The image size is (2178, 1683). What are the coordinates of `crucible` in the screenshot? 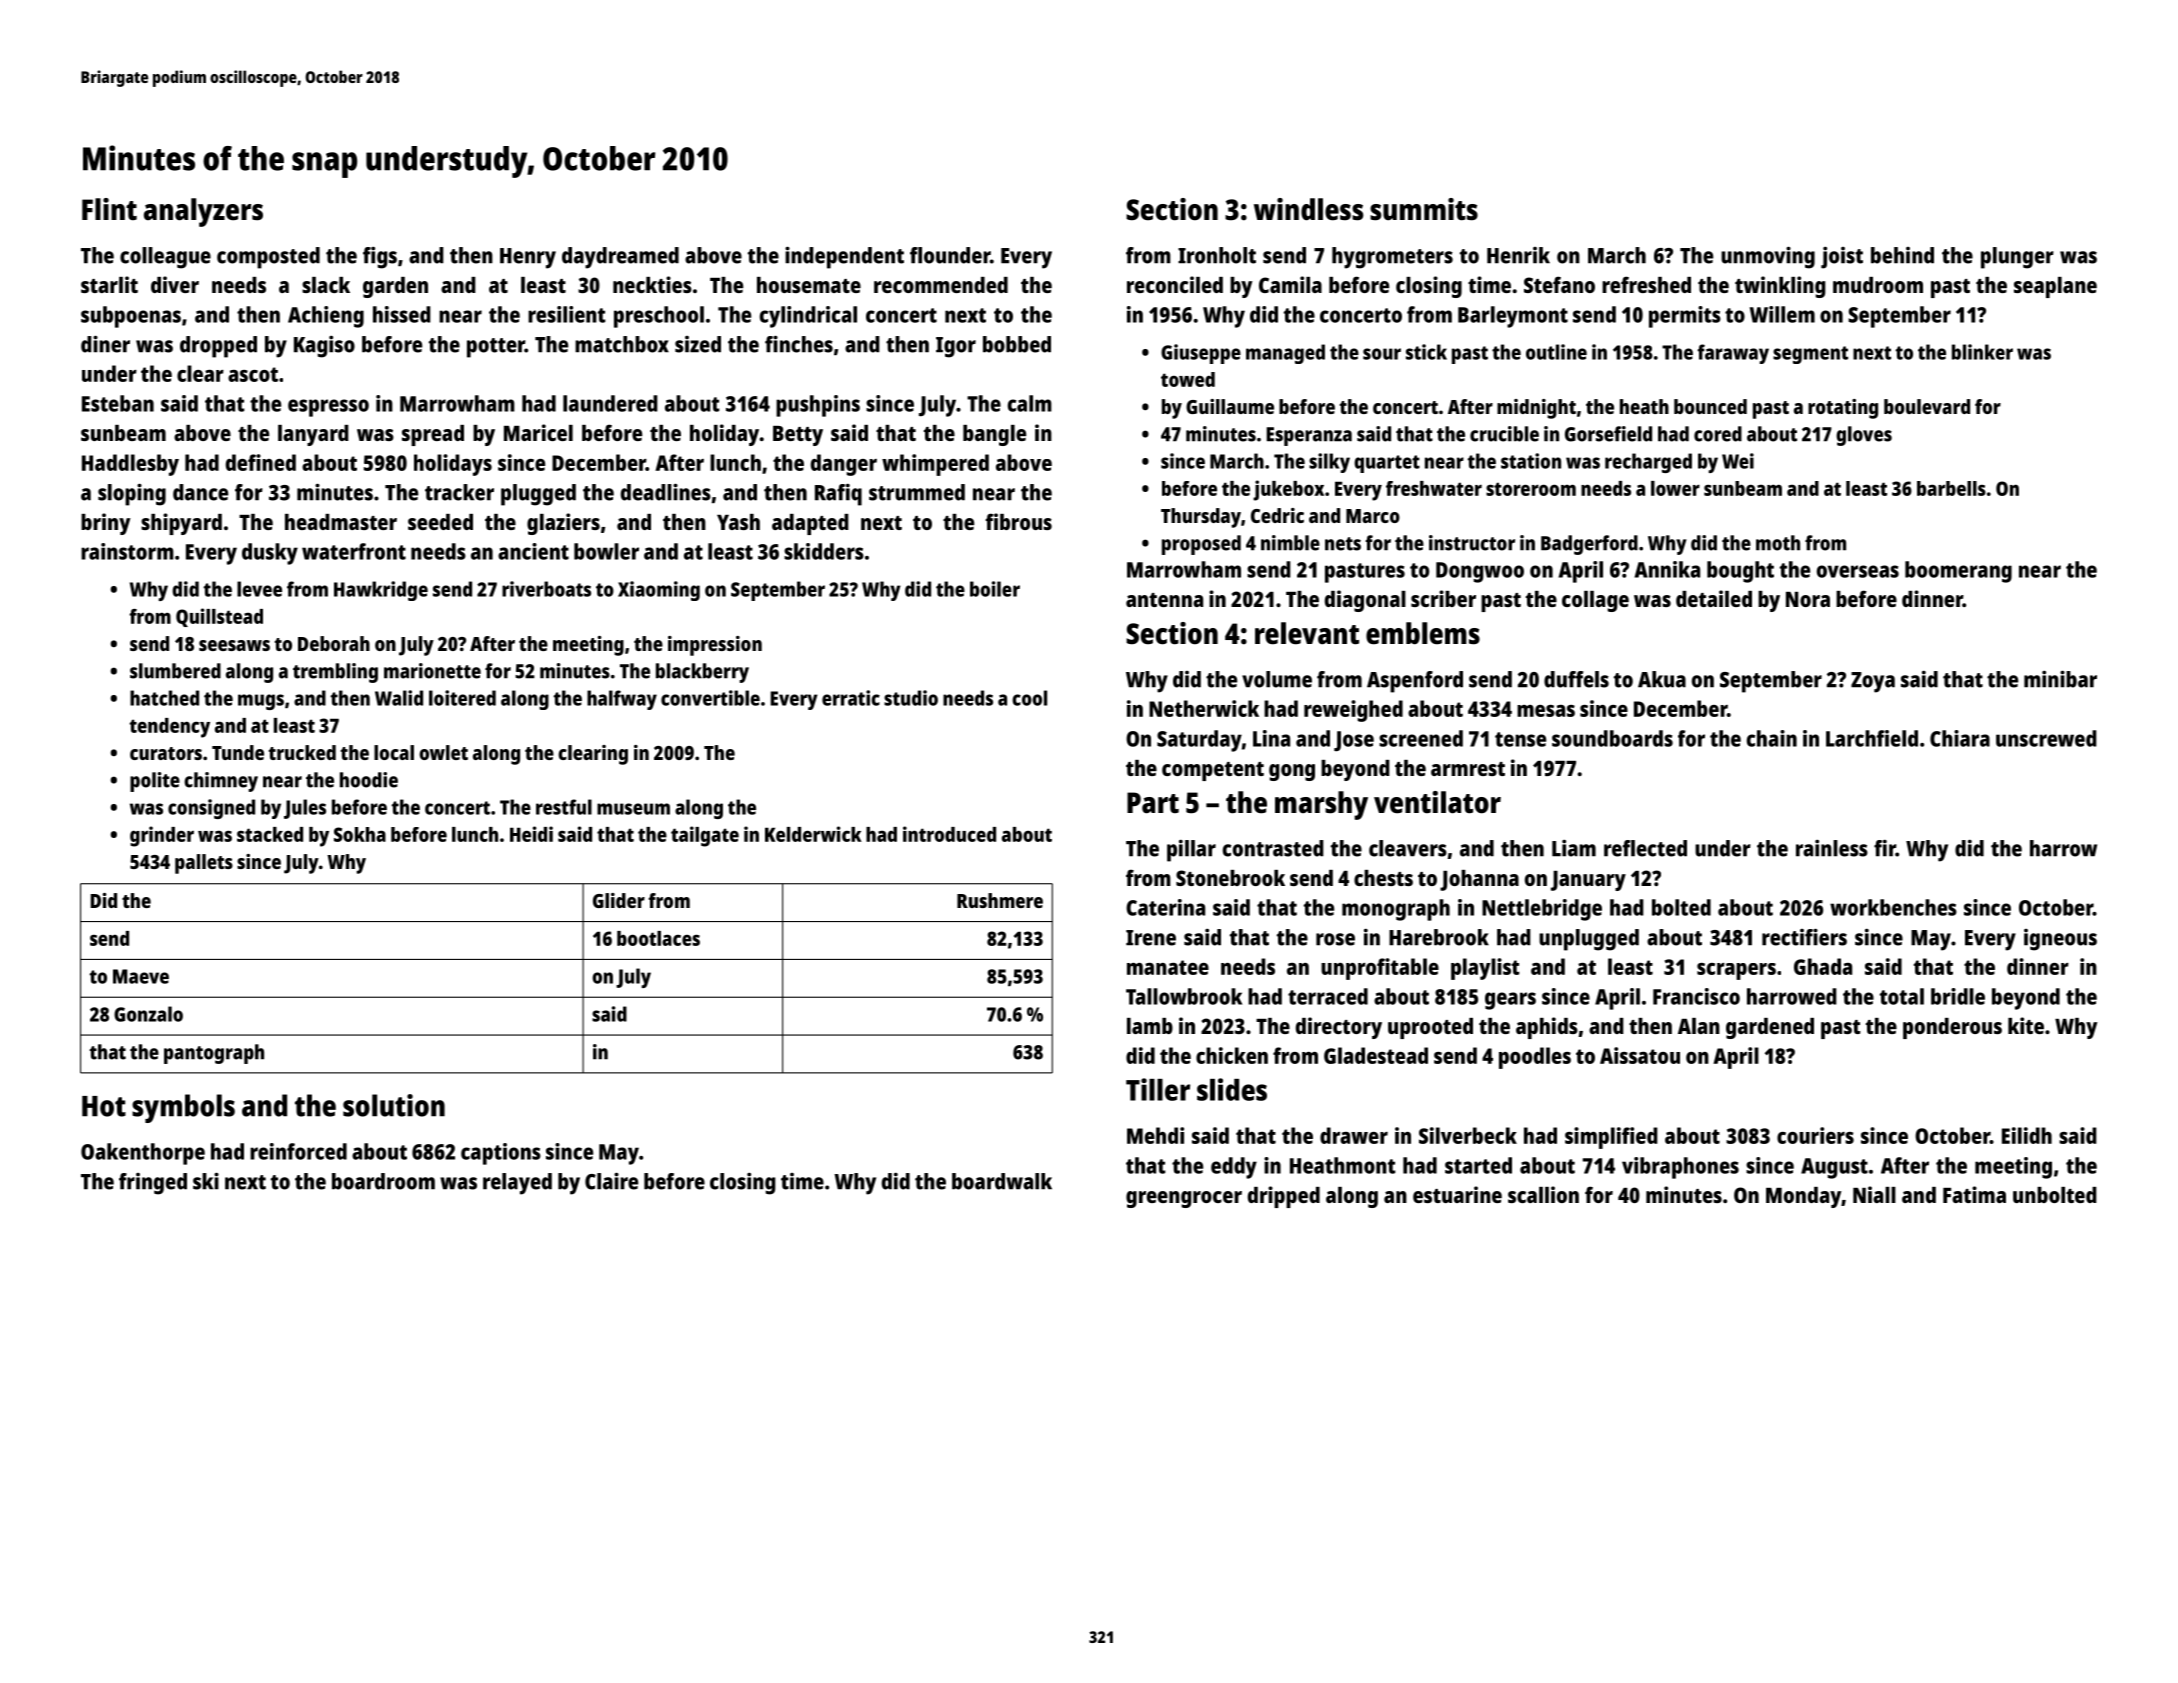 It's located at (1504, 434).
